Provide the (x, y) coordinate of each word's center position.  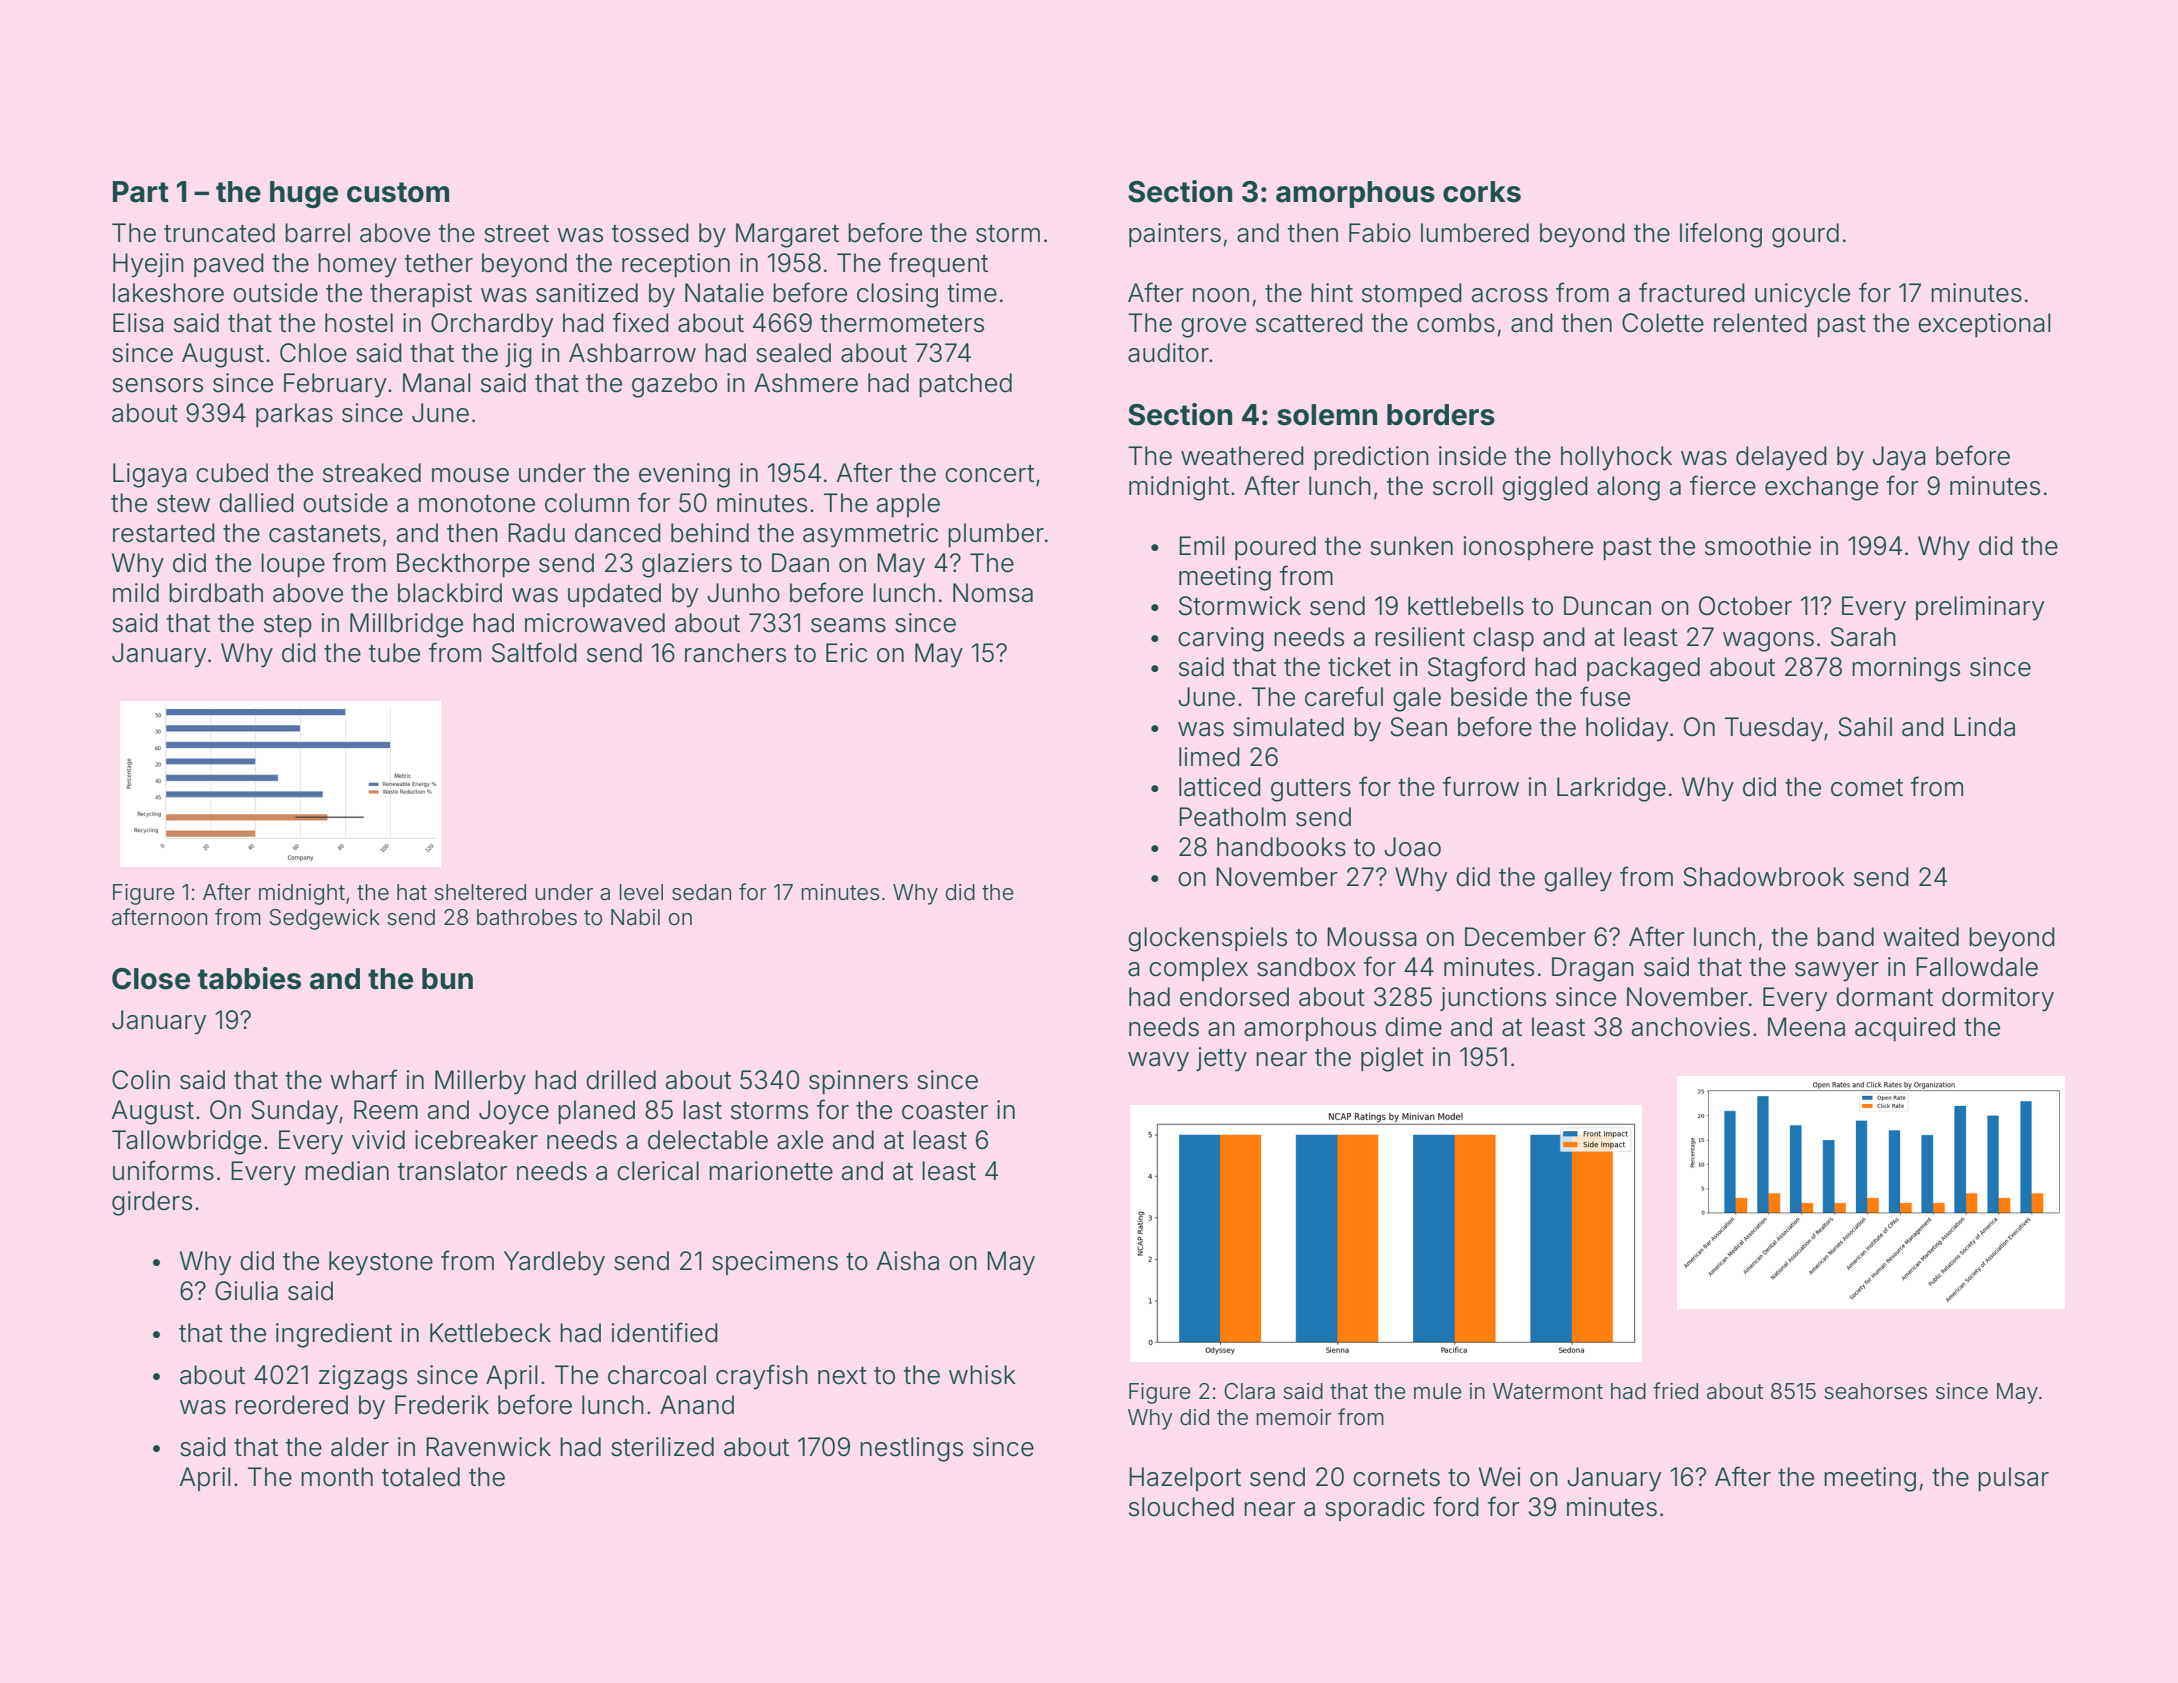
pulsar (2013, 1479)
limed (1209, 757)
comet (1867, 788)
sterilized (662, 1447)
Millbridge (406, 625)
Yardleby (554, 1263)
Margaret (787, 235)
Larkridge (1611, 789)
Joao (1412, 847)
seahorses (1875, 1391)
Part (141, 192)
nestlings (911, 1449)
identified (664, 1332)
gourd (1805, 235)
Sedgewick (324, 919)
